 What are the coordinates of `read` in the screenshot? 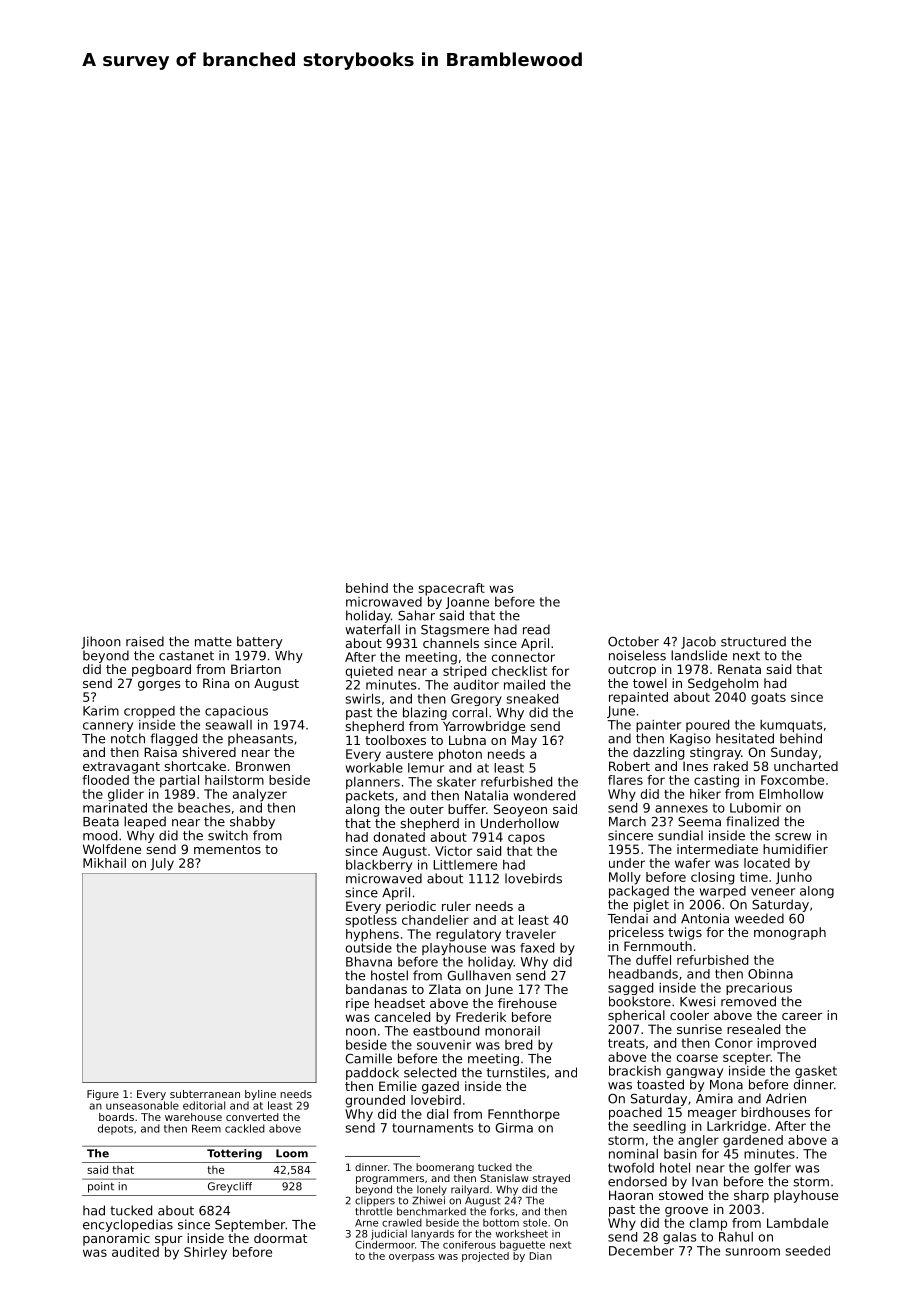 It's located at (536, 629).
